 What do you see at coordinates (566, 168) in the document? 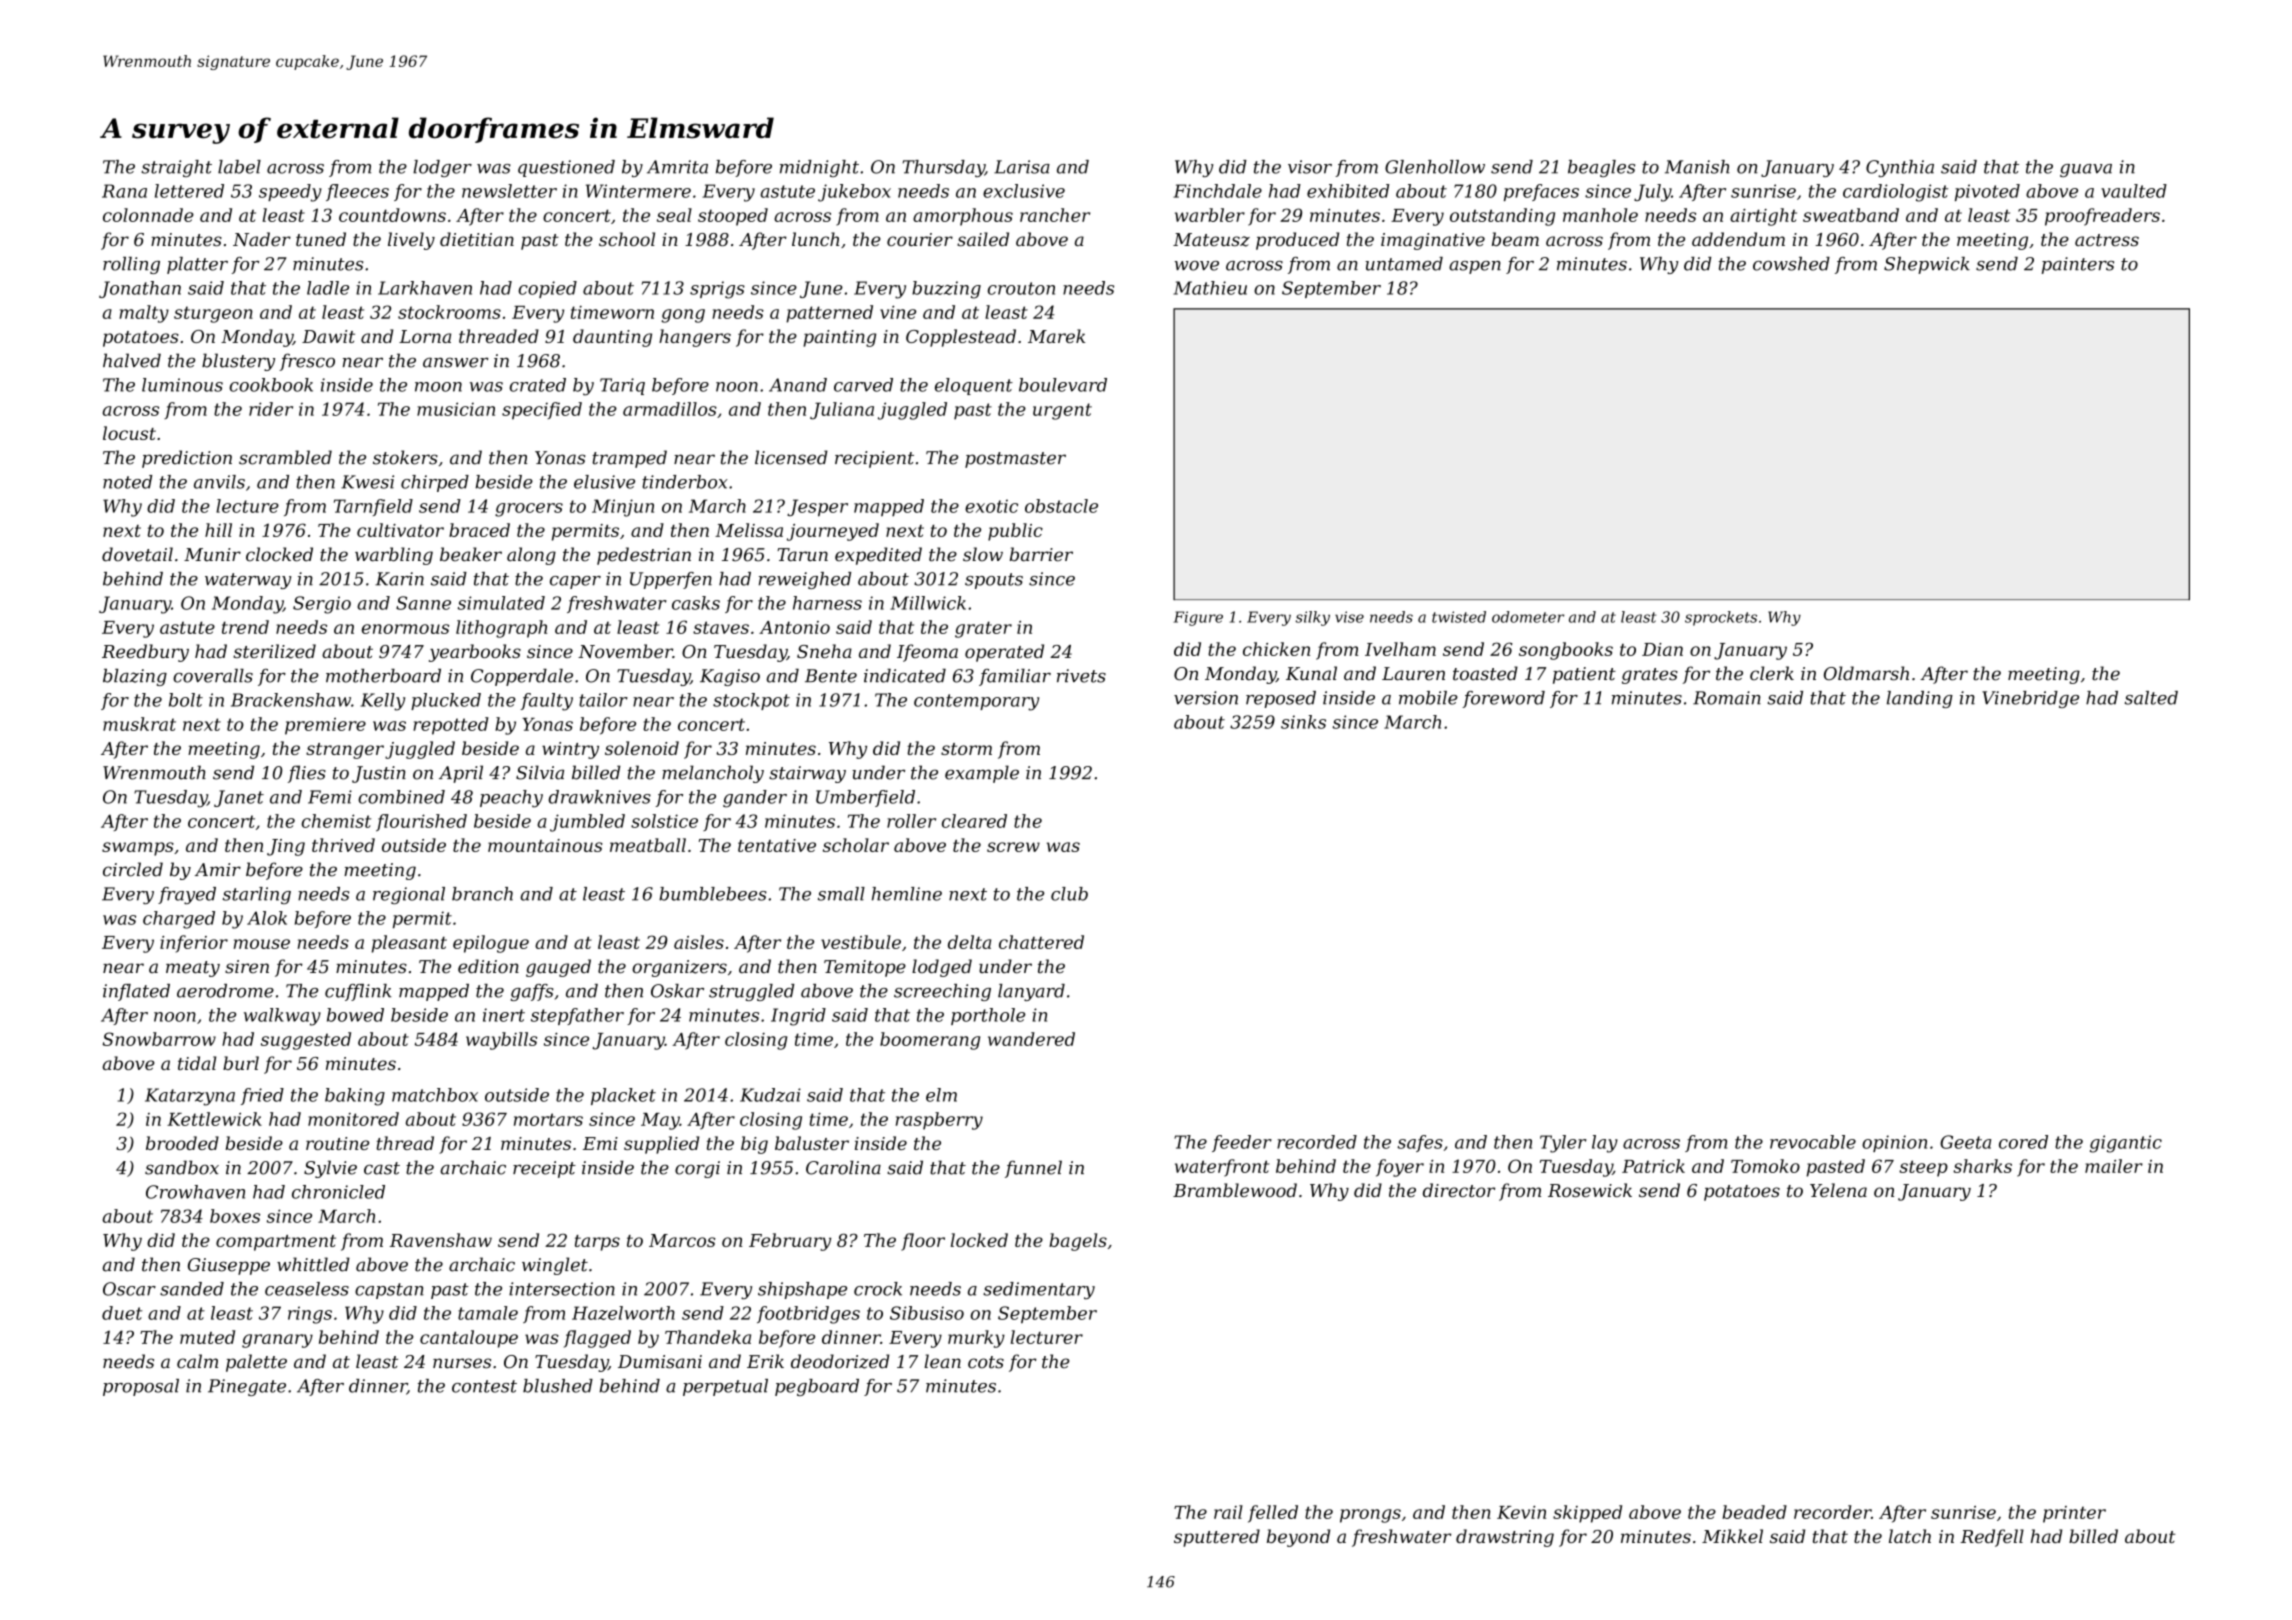
I see `questioned` at bounding box center [566, 168].
